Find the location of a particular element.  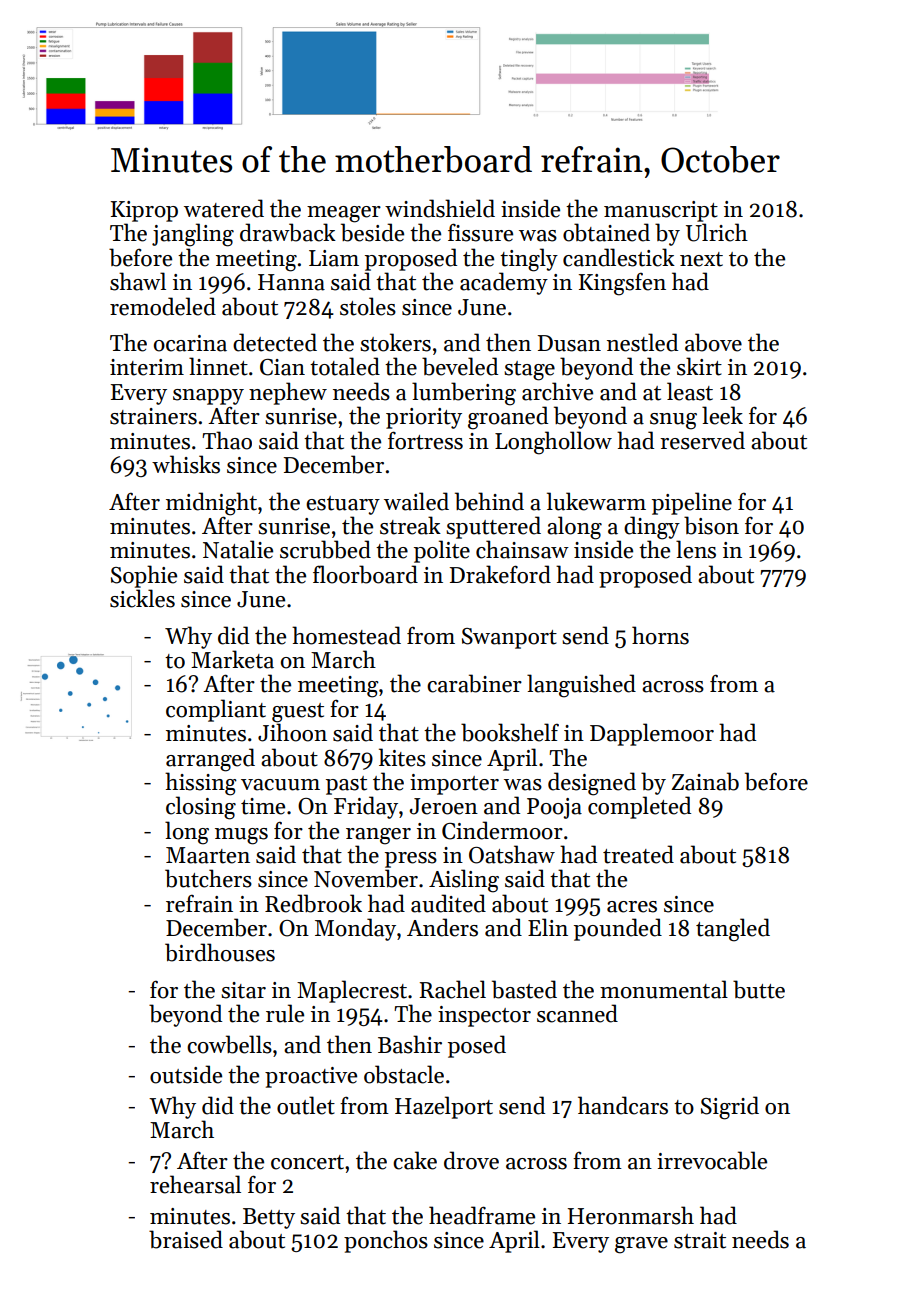

kites is located at coordinates (402, 757).
